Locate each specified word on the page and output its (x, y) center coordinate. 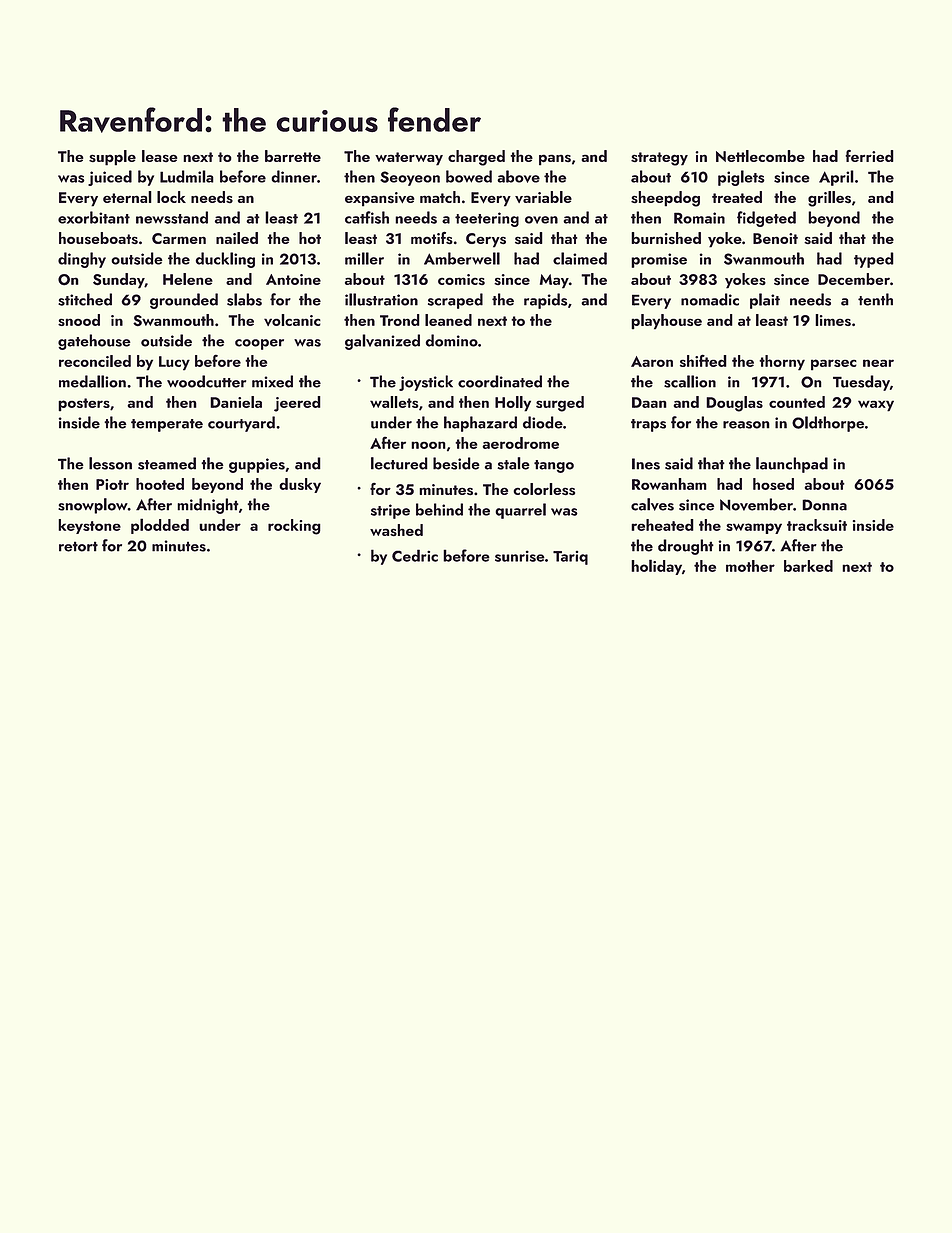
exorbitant (94, 217)
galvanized (382, 342)
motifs (432, 237)
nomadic (710, 299)
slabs (244, 299)
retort (78, 546)
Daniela (236, 402)
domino (452, 340)
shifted (703, 360)
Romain (699, 218)
